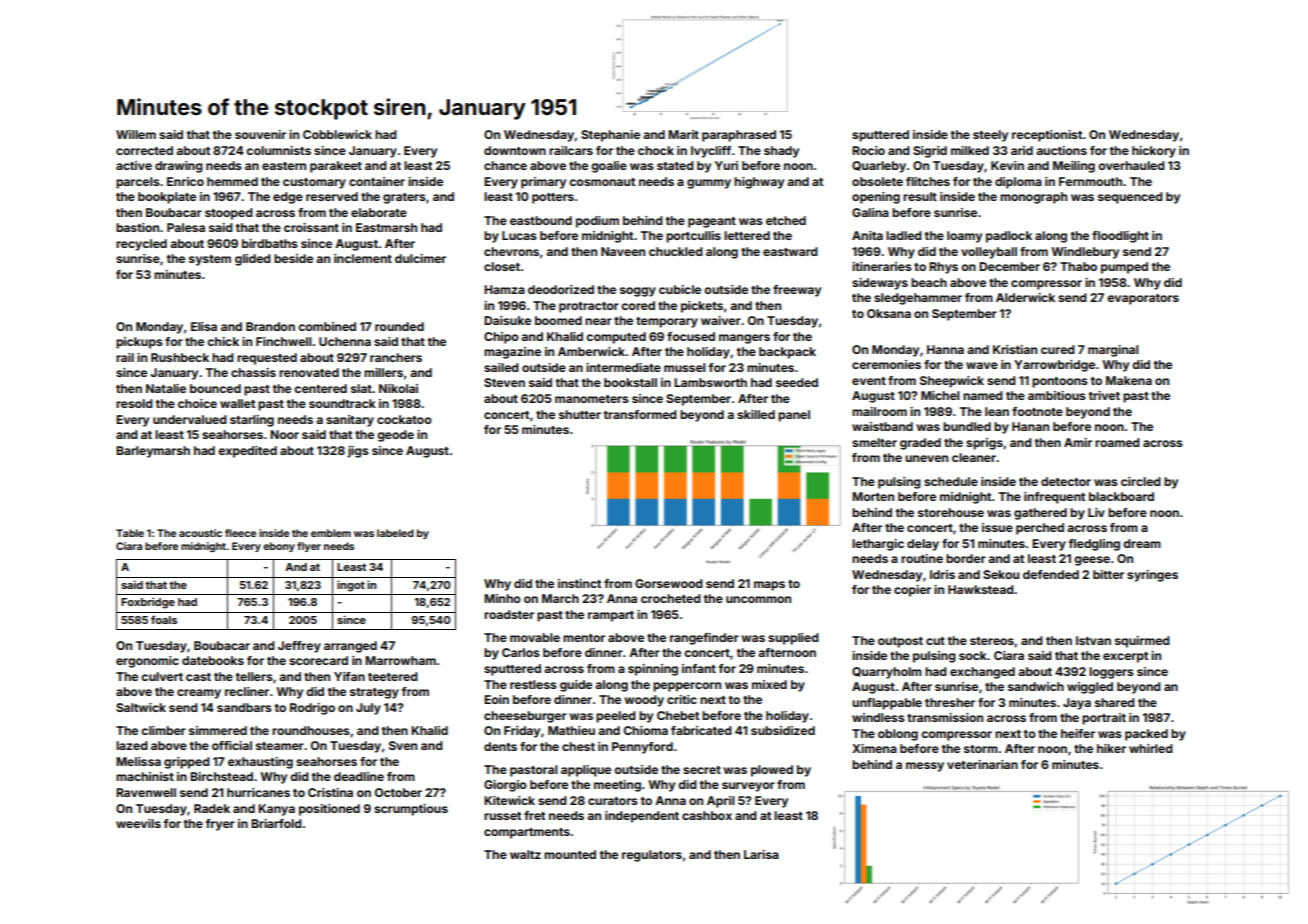  I want to click on fryer, so click(220, 825).
